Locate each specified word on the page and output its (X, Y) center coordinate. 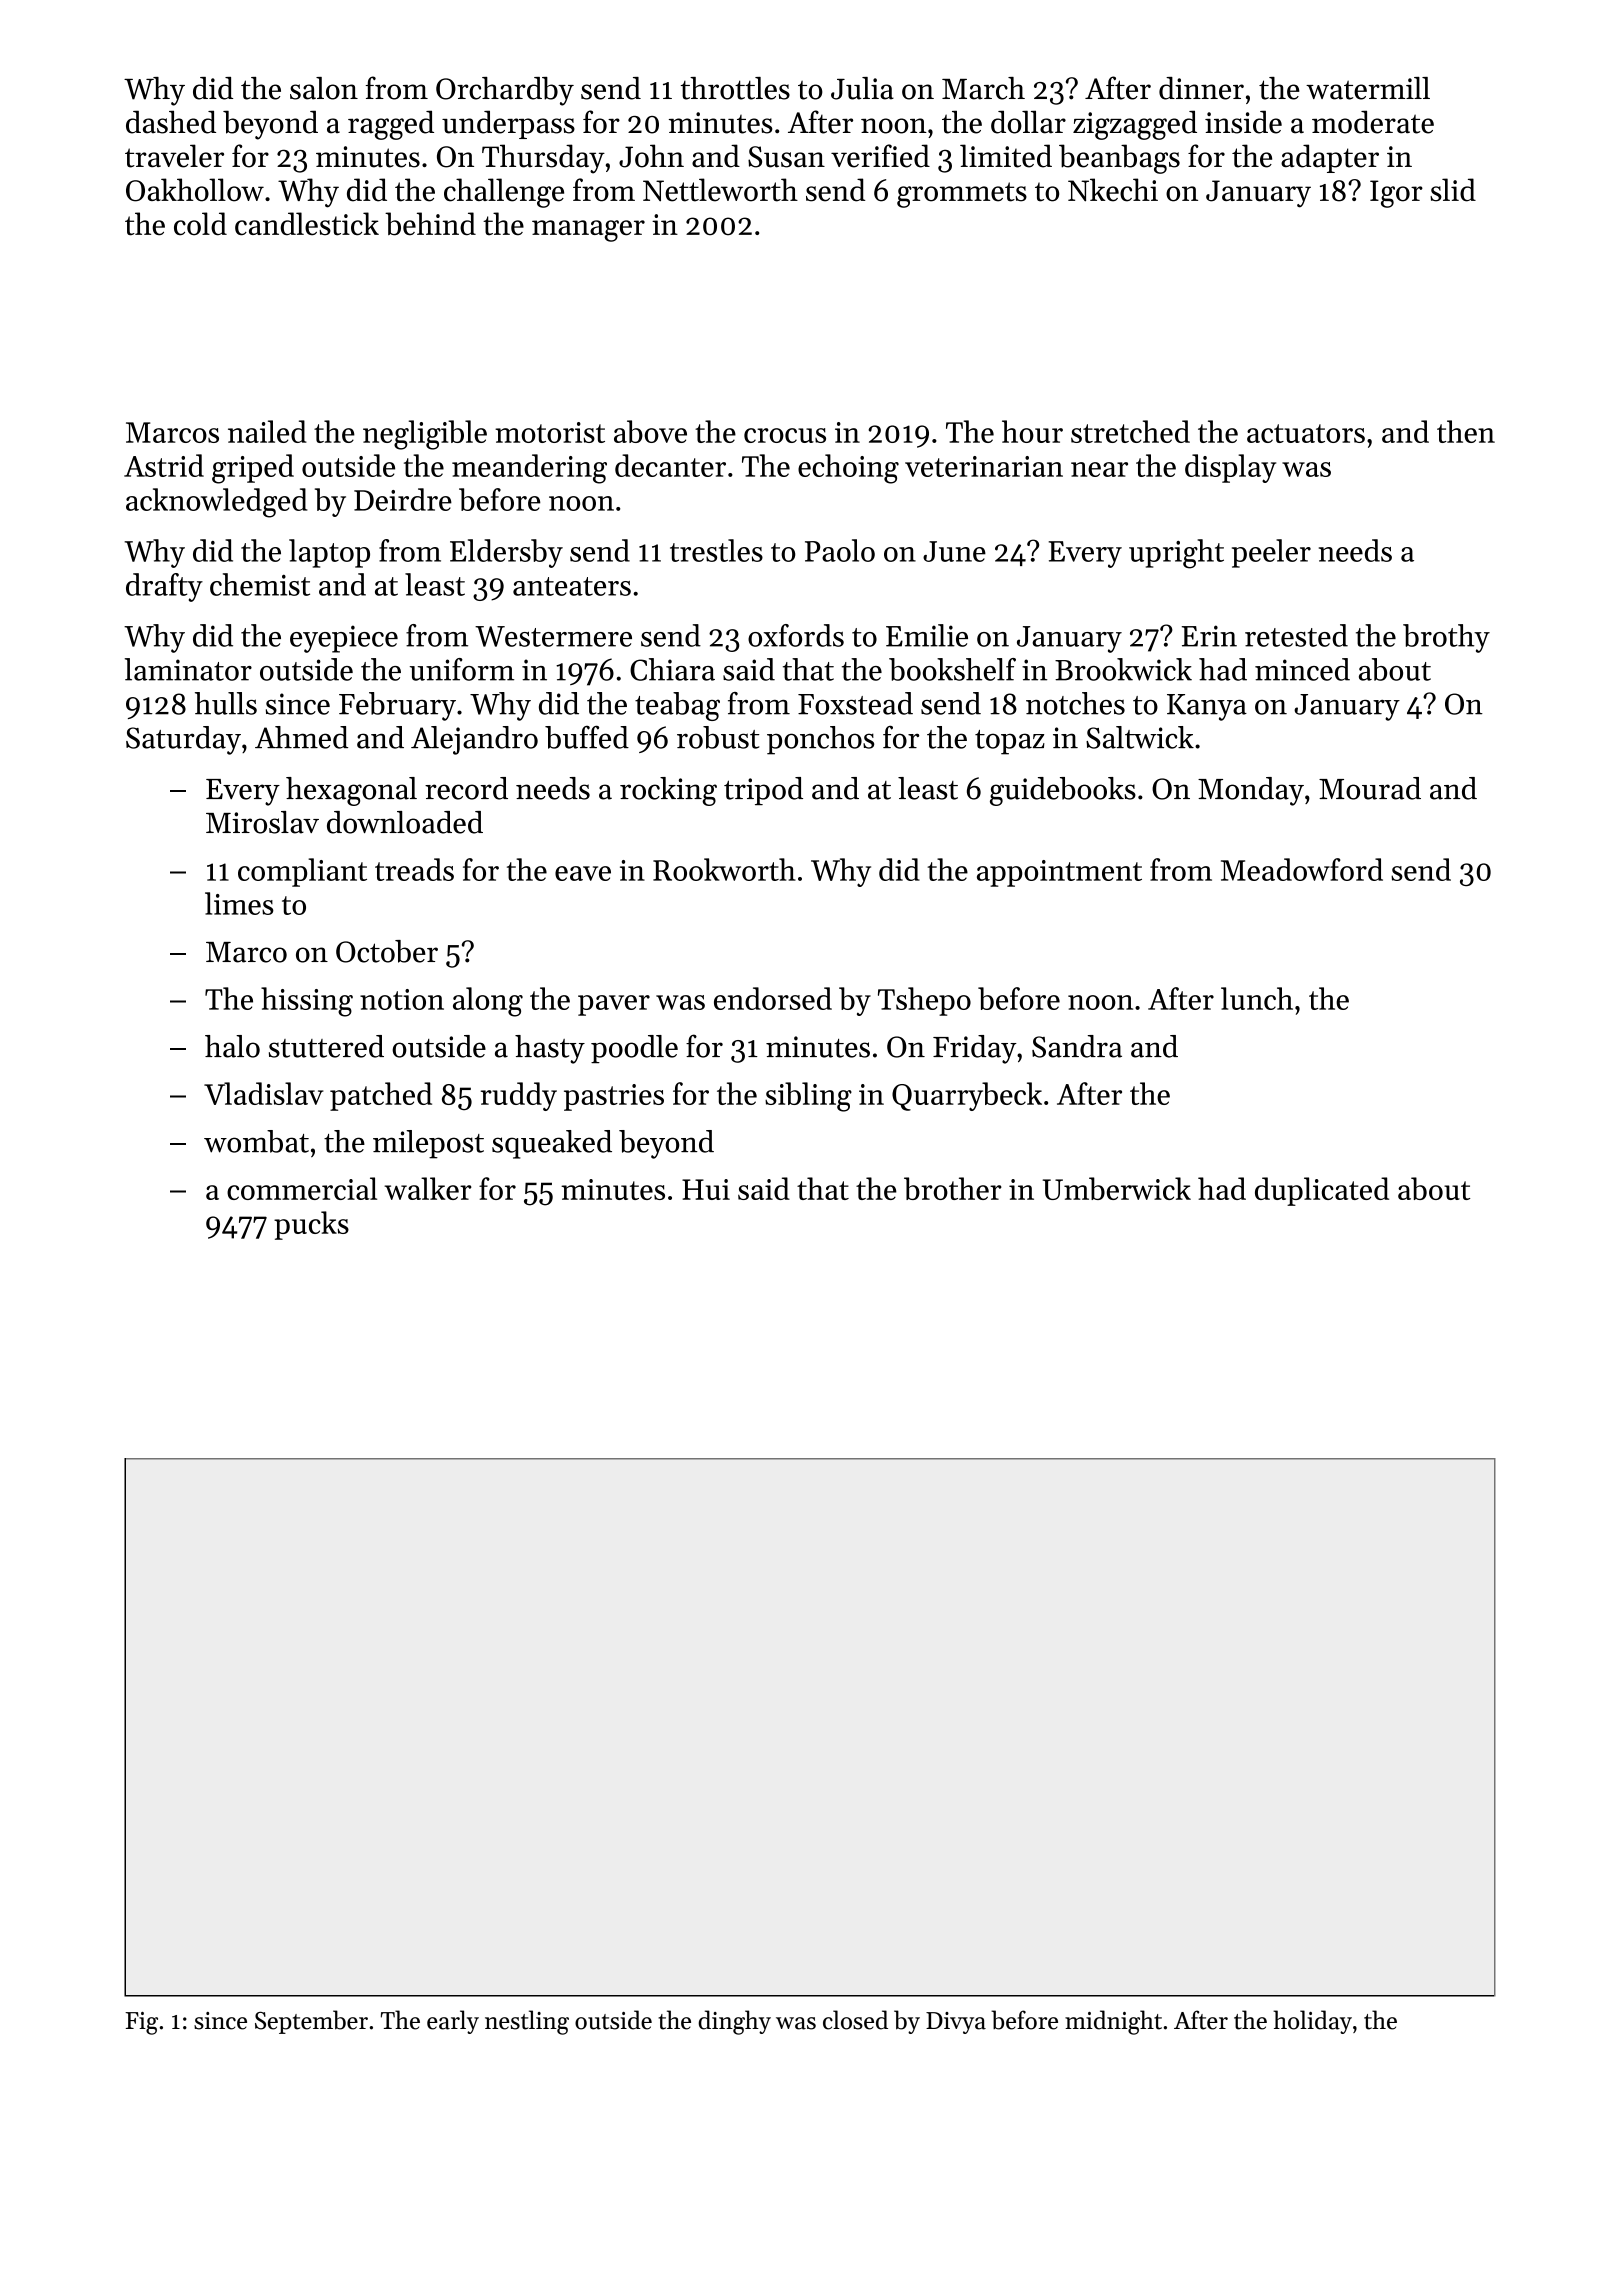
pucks (311, 1225)
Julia (862, 88)
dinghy (734, 2022)
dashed (171, 122)
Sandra (1077, 1046)
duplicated (1322, 1191)
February (397, 706)
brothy (1446, 638)
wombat (256, 1141)
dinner (1201, 88)
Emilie (927, 635)
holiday (1312, 2022)
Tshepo (924, 1001)
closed (855, 2020)
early (453, 2022)
